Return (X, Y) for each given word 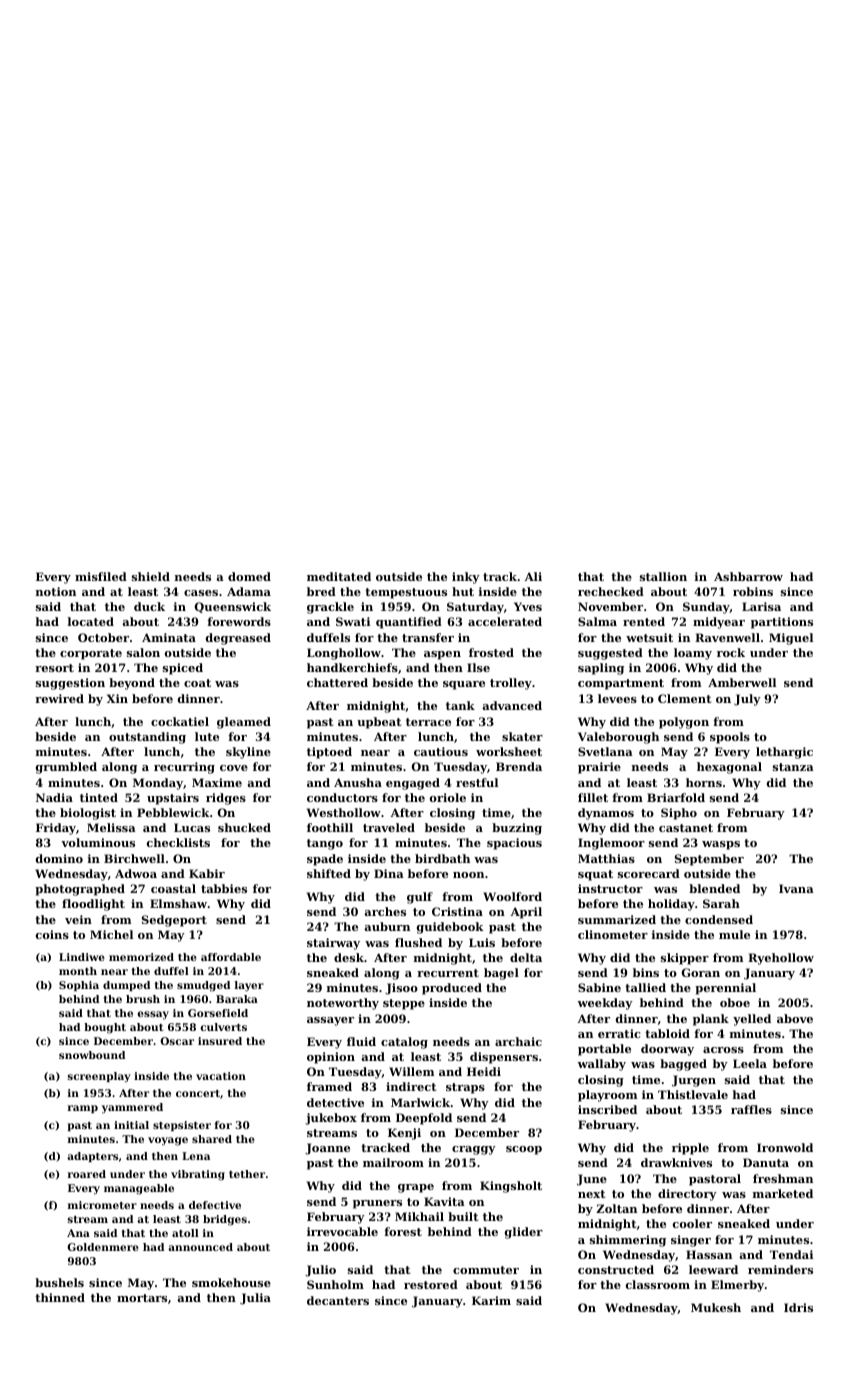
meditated (339, 576)
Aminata (169, 637)
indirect (411, 1086)
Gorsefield (218, 1013)
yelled (752, 1020)
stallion (663, 576)
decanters (338, 1300)
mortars (142, 1298)
